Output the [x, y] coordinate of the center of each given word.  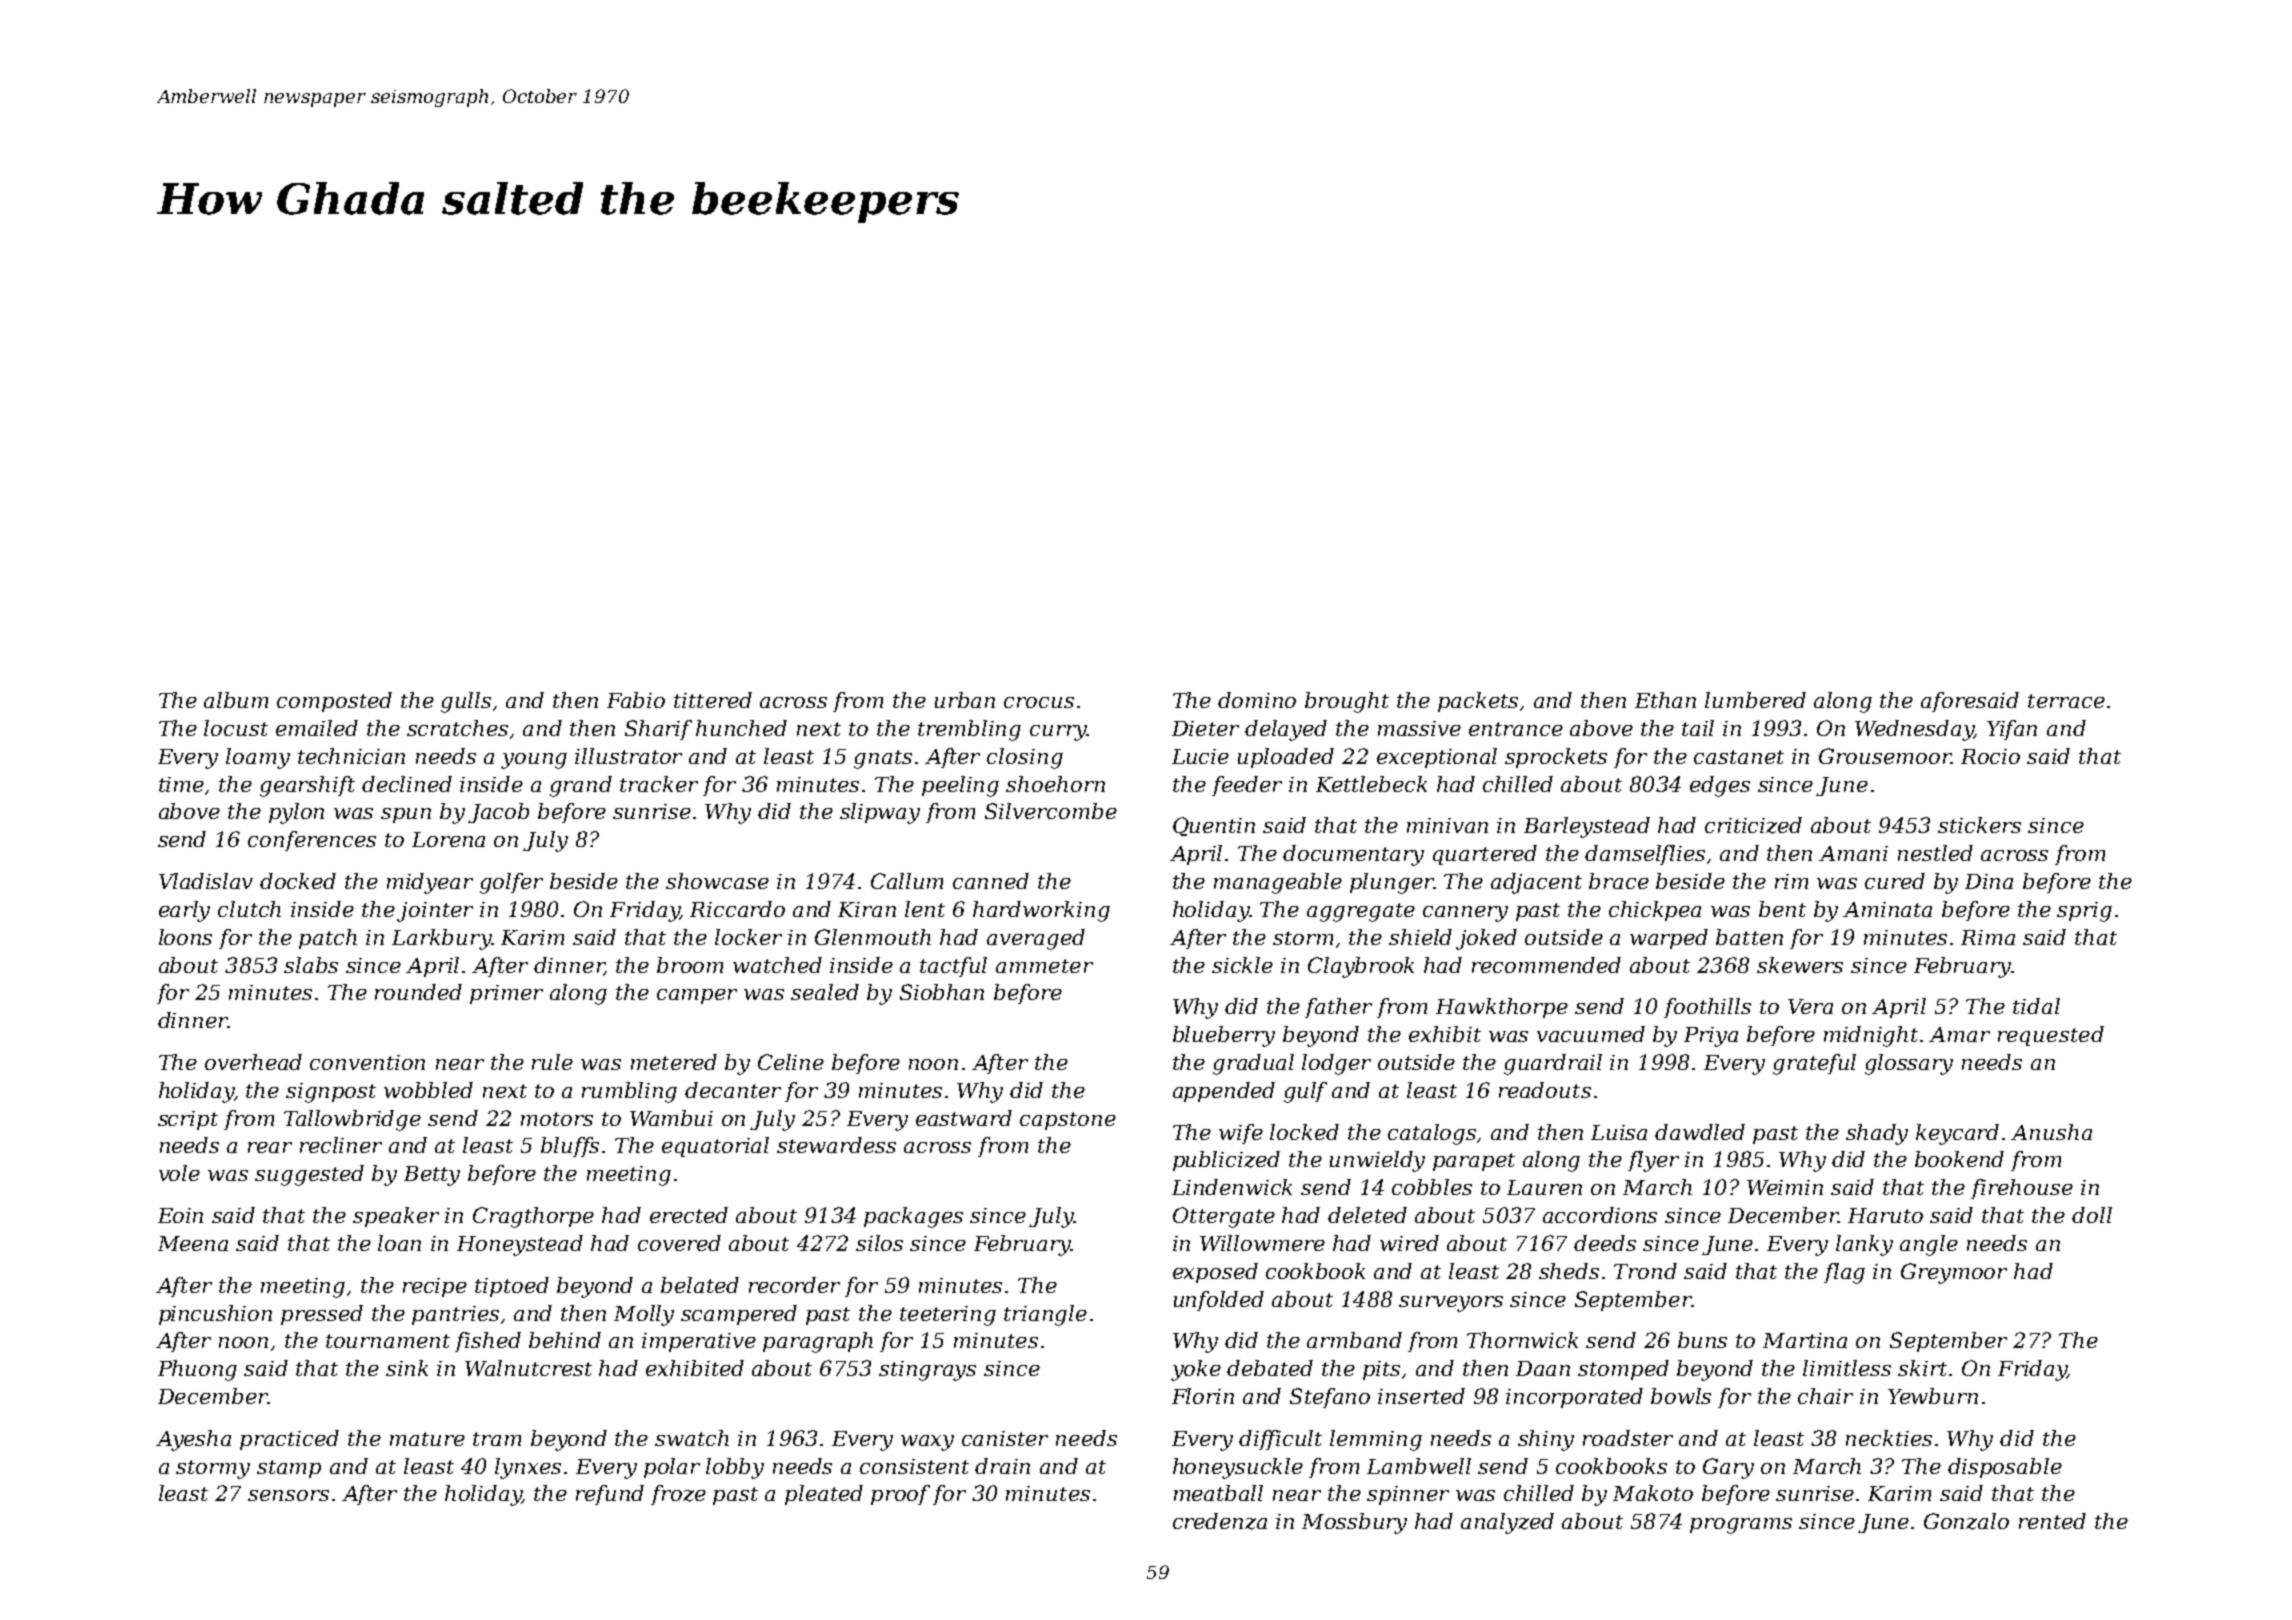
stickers [1979, 825]
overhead [253, 1062]
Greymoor [1954, 1273]
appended [1224, 1092]
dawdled [1700, 1132]
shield [1420, 937]
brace [1619, 881]
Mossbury [1354, 1523]
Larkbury [441, 939]
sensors [288, 1495]
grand [581, 786]
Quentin [1214, 826]
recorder [794, 1285]
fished [488, 1342]
